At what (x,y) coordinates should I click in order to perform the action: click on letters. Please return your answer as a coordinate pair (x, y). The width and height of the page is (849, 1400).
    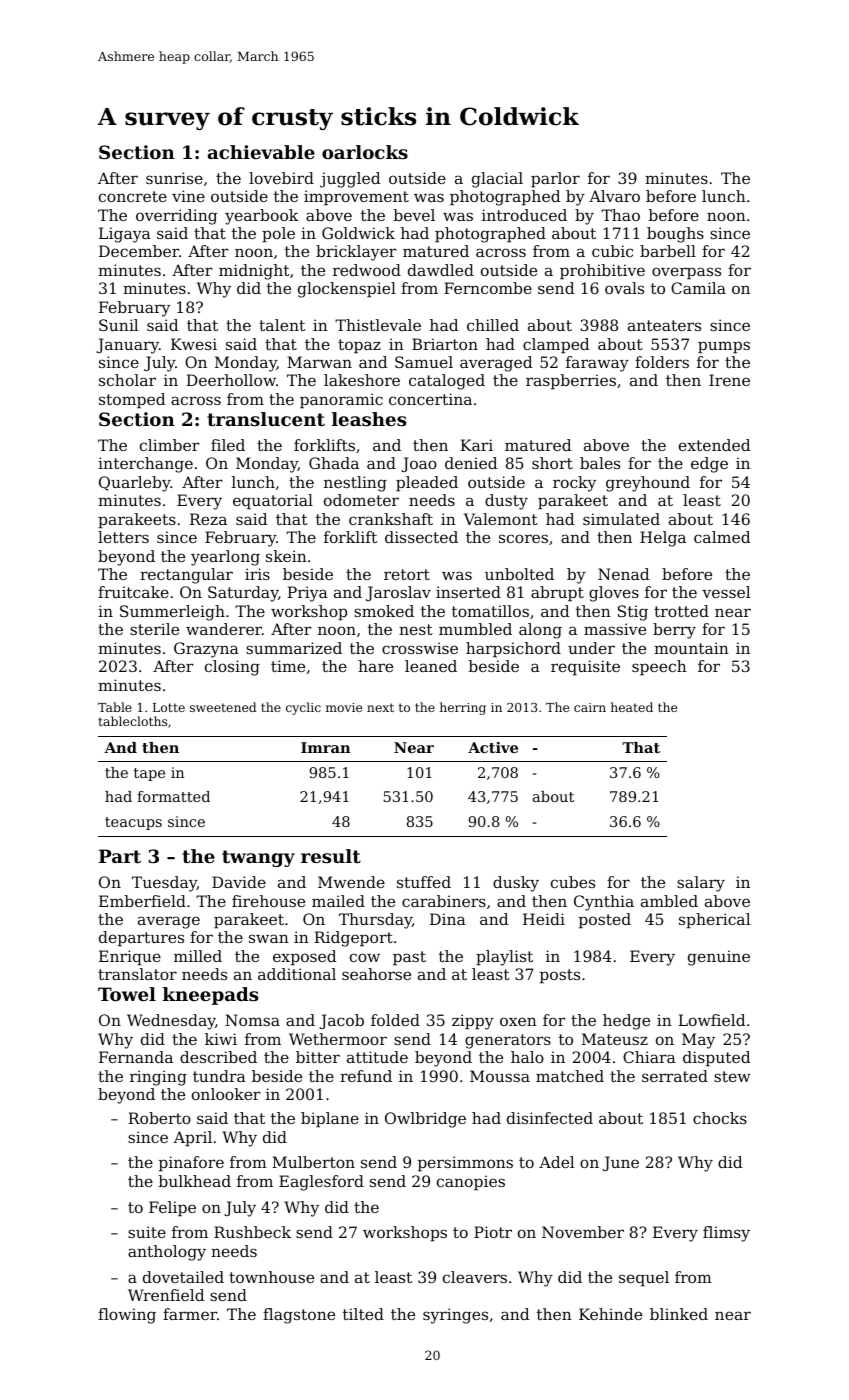
    Looking at the image, I should click on (123, 537).
